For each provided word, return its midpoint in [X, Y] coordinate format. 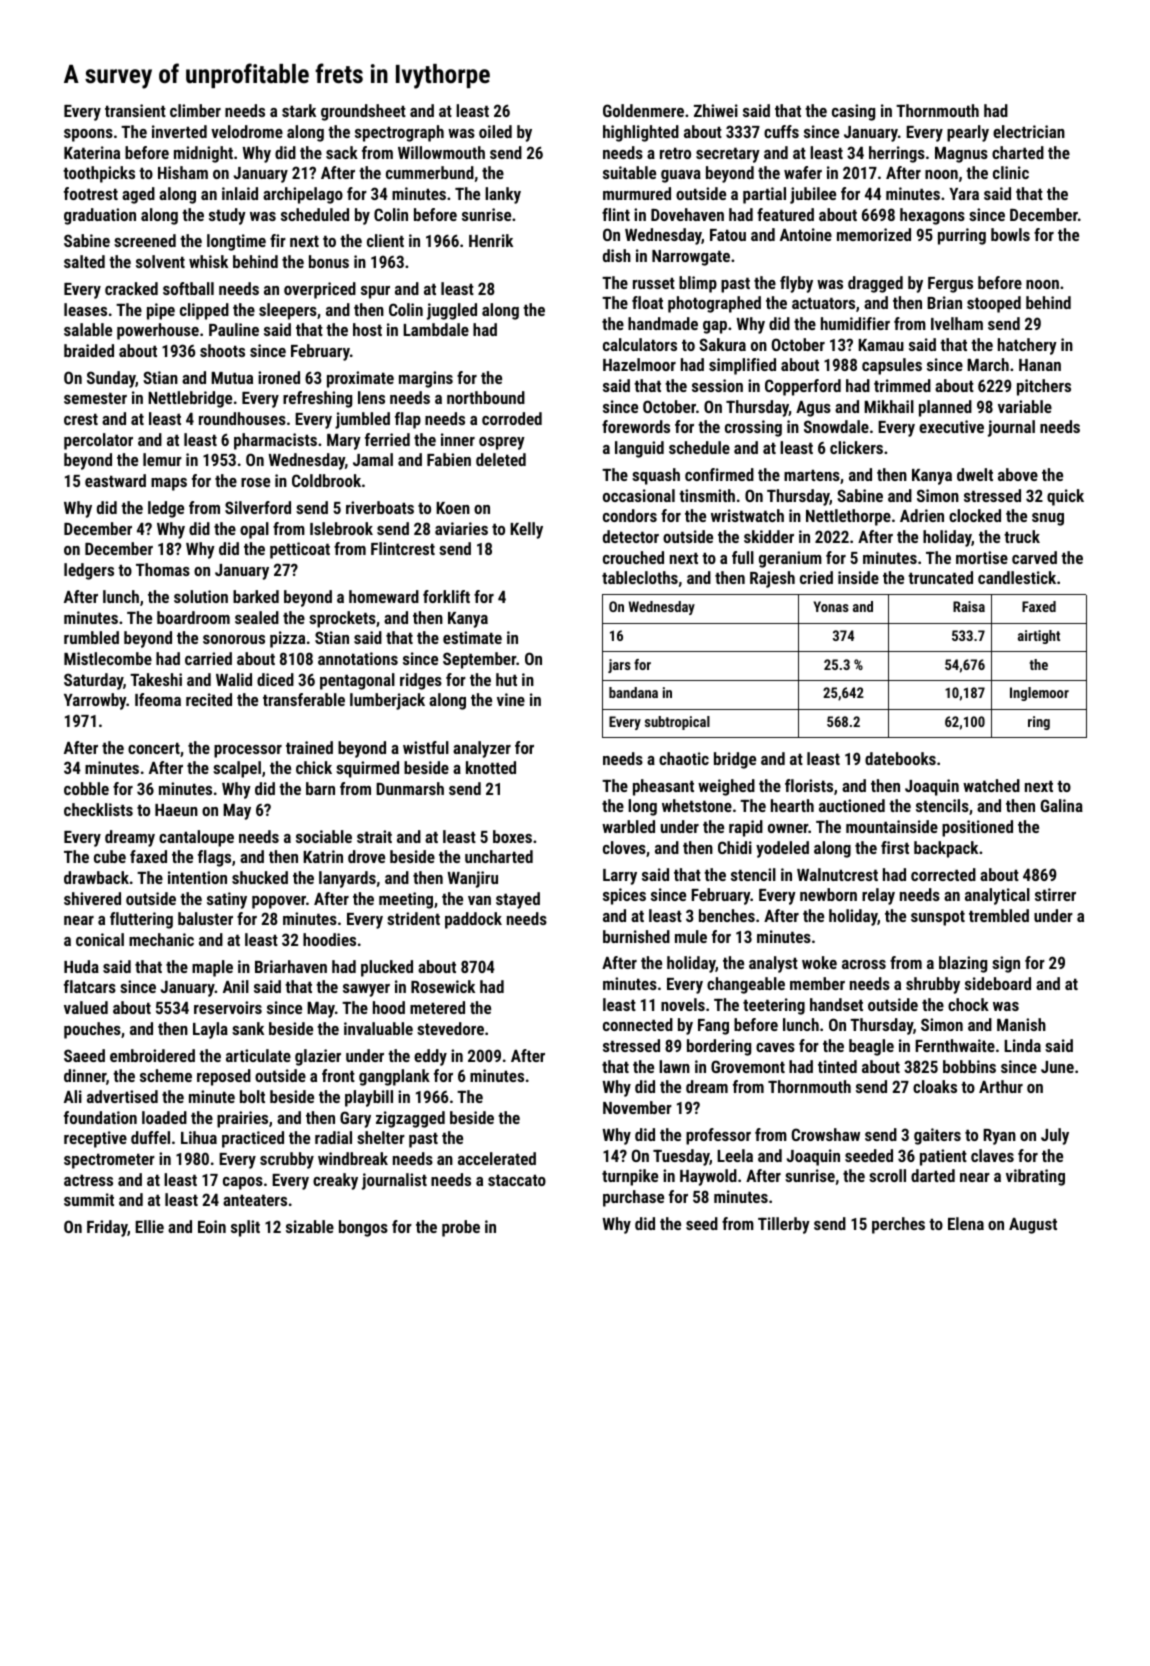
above [1018, 474]
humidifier [855, 323]
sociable [324, 836]
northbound [486, 397]
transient [135, 110]
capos [243, 1183]
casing [853, 112]
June [1057, 1067]
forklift [446, 596]
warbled [628, 826]
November [637, 1107]
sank [248, 1028]
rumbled [91, 637]
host [367, 329]
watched [991, 785]
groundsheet [363, 112]
